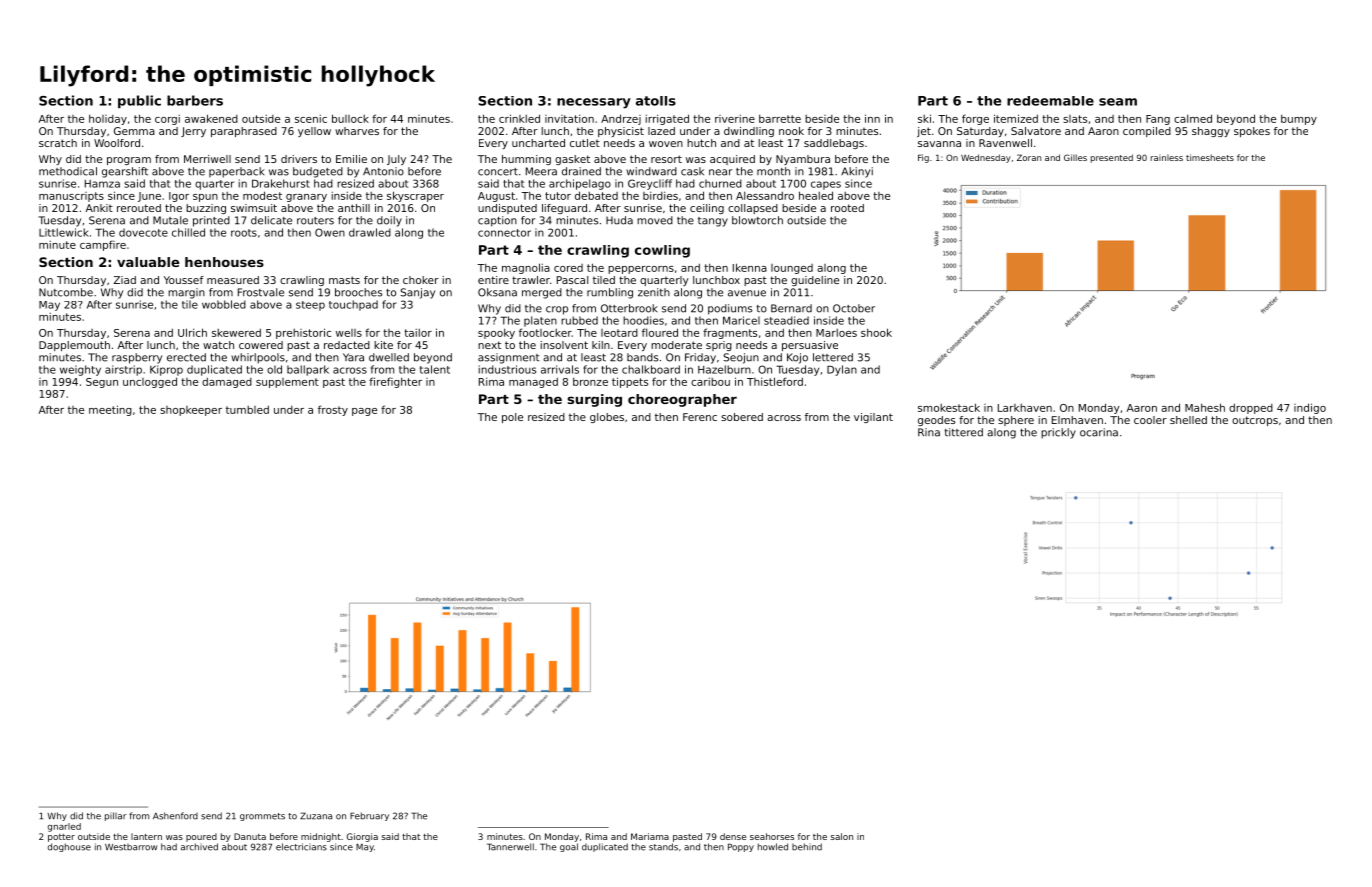  What do you see at coordinates (607, 418) in the screenshot?
I see `globes` at bounding box center [607, 418].
